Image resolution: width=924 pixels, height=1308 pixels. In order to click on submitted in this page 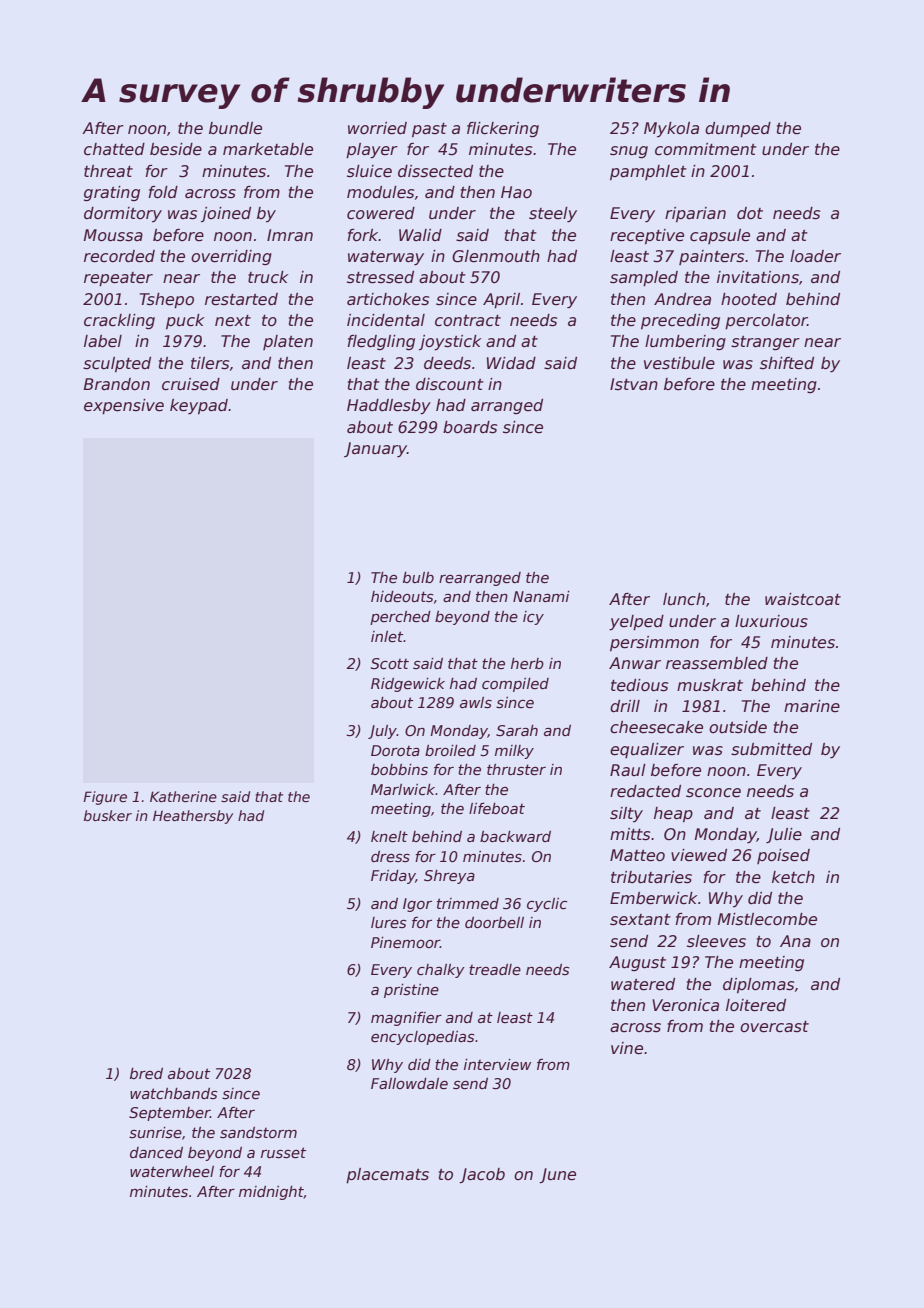, I will do `click(771, 749)`.
